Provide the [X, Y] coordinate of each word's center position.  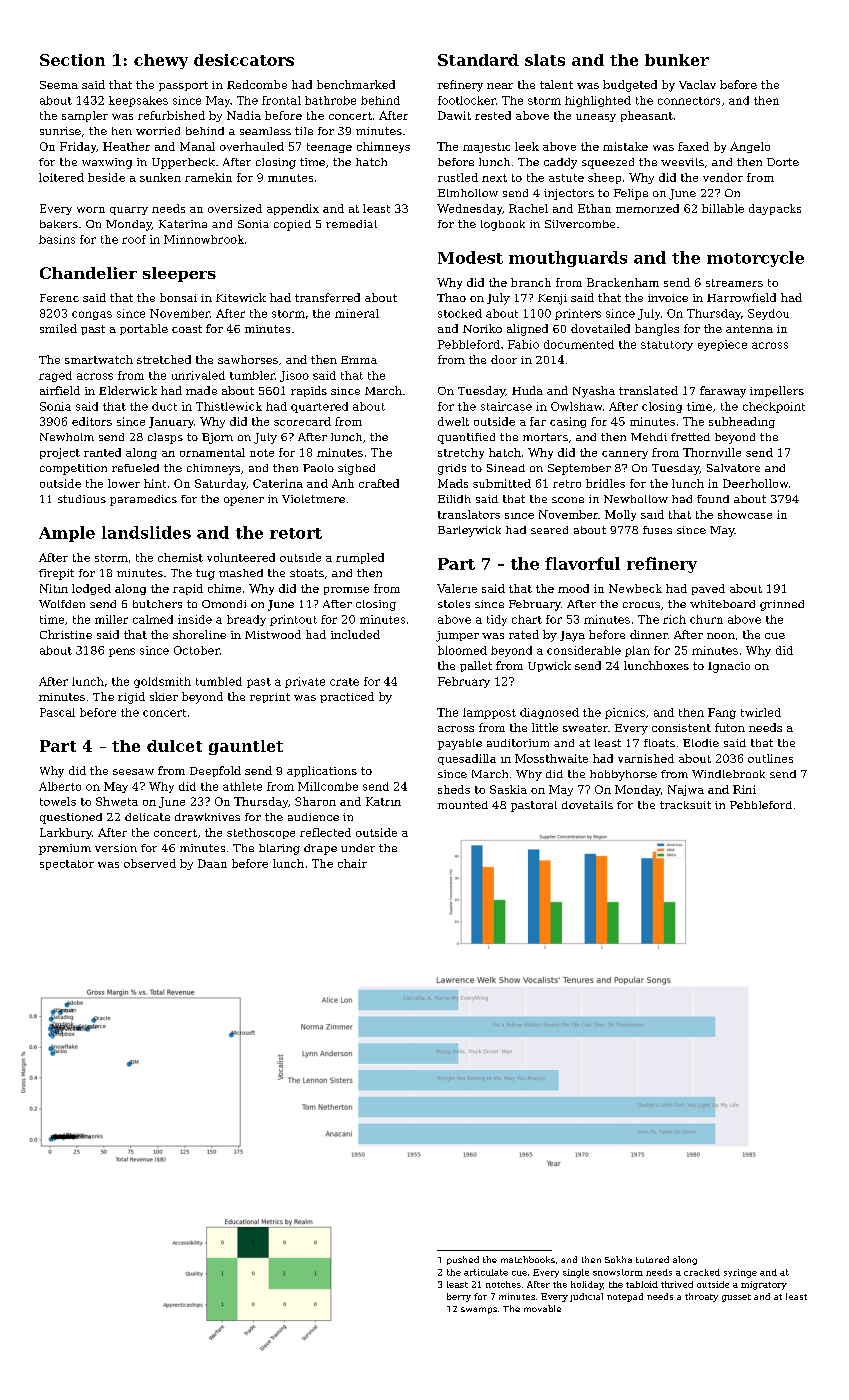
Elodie [701, 743]
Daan [212, 863]
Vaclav [697, 84]
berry [459, 1297]
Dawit [454, 115]
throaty [701, 1297]
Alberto [60, 786]
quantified [466, 438]
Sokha [618, 1259]
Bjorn [217, 438]
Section [72, 60]
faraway [723, 392]
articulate [486, 1272]
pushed [463, 1260]
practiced [347, 697]
